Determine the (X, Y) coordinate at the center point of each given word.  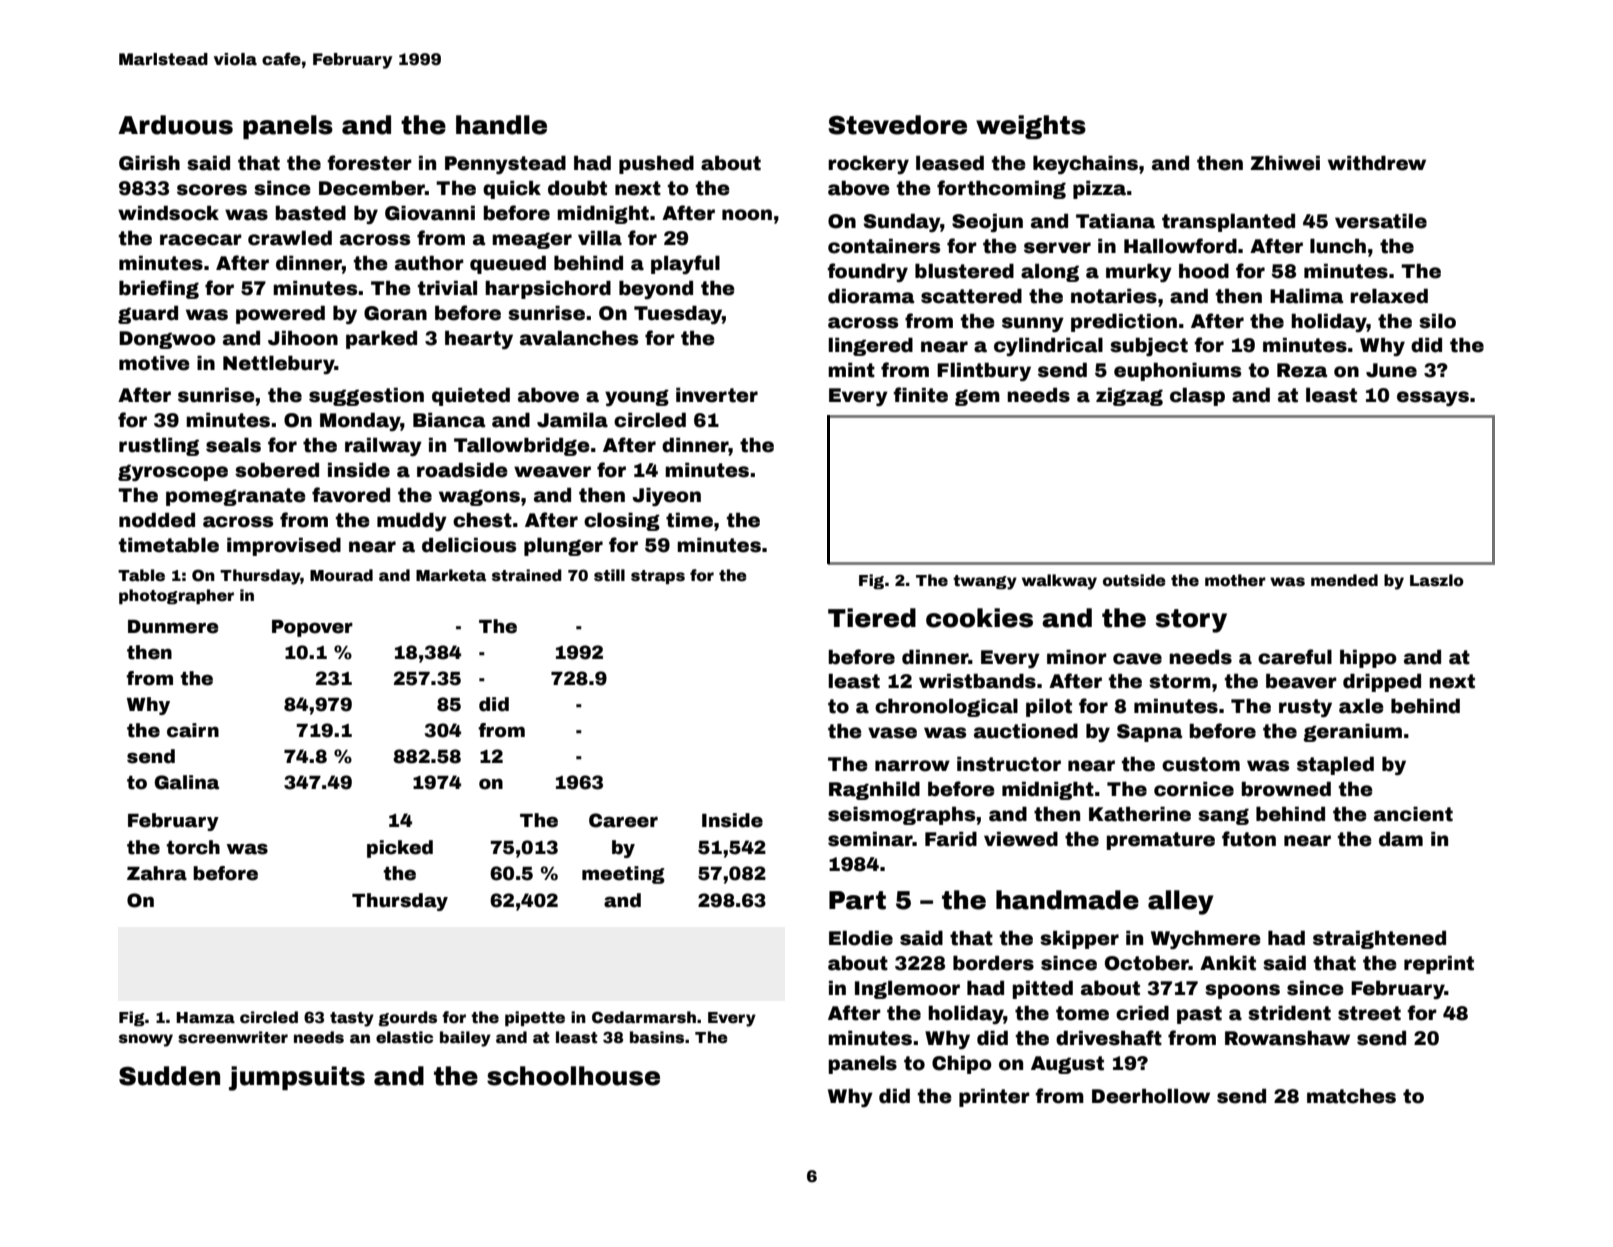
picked (400, 849)
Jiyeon (666, 496)
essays (1433, 398)
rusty (1305, 708)
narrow (912, 766)
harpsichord (548, 289)
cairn (193, 730)
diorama (871, 296)
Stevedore (897, 125)
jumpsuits (297, 1078)
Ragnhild (874, 790)
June (1391, 370)
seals (233, 445)
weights (1031, 127)
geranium (1352, 732)
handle (501, 125)
